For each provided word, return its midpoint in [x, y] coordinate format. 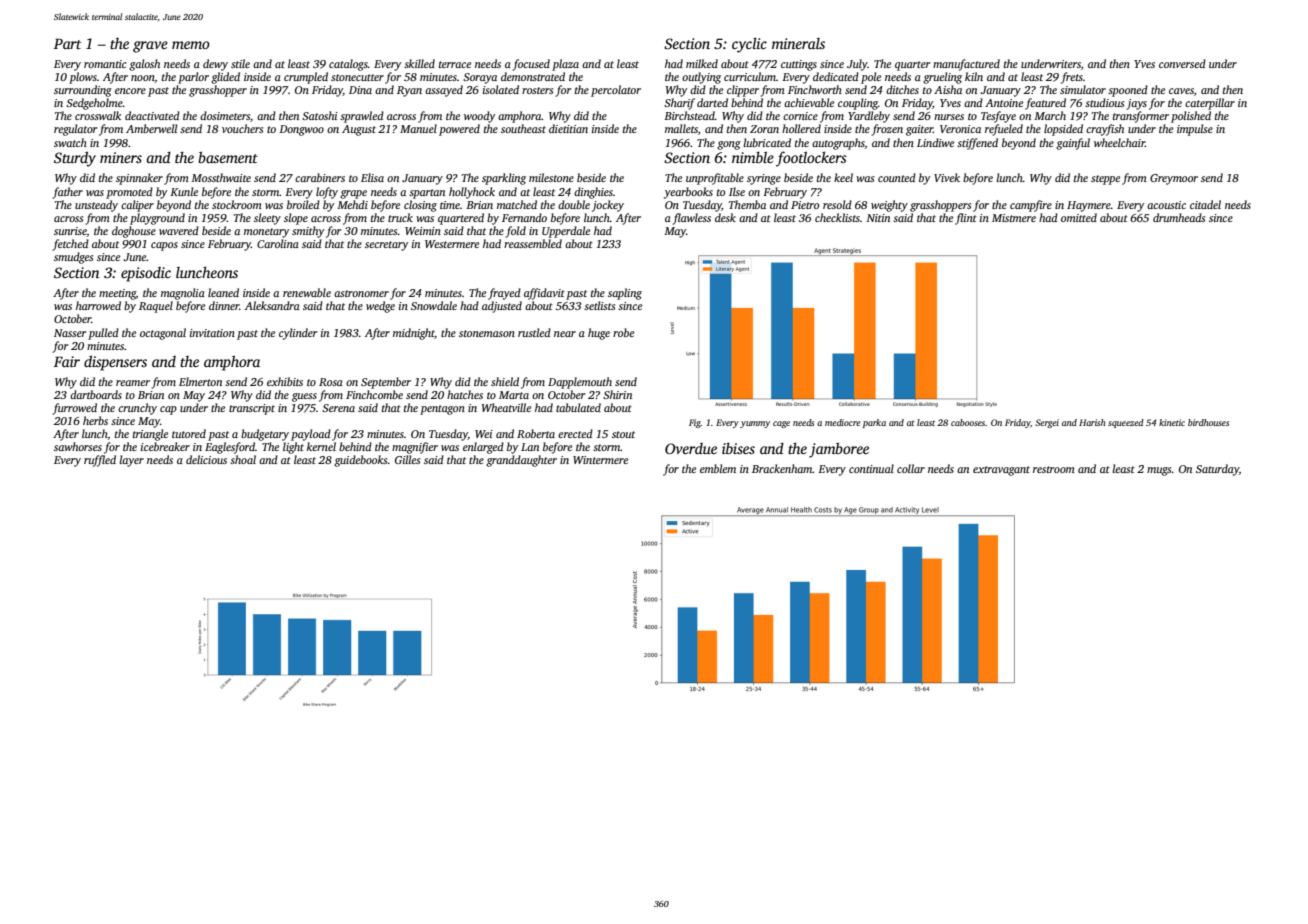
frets [1072, 78]
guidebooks [360, 461]
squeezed [1126, 423]
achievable [809, 102]
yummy [755, 424]
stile [240, 63]
